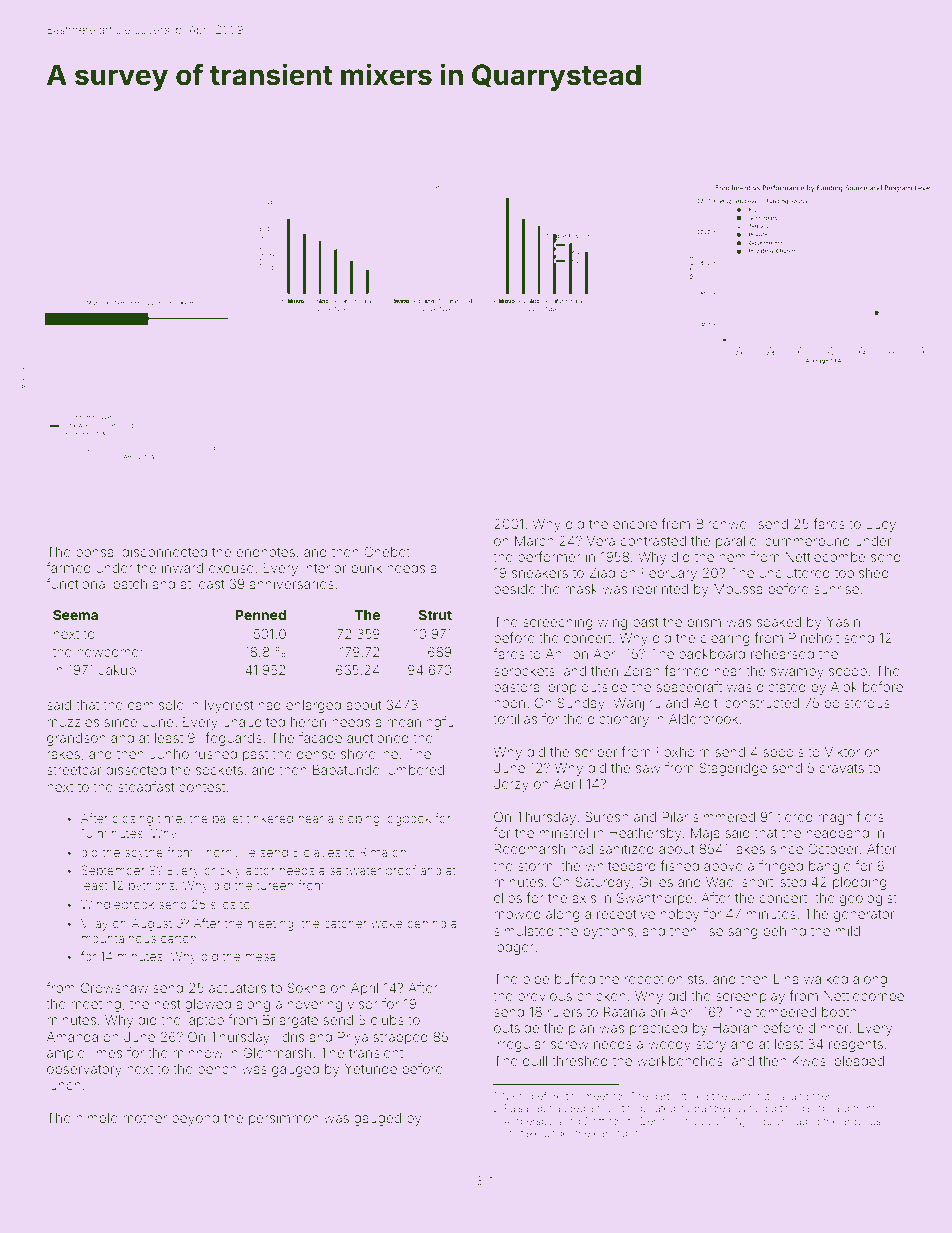 The image size is (952, 1233). I want to click on disconnected, so click(164, 552).
